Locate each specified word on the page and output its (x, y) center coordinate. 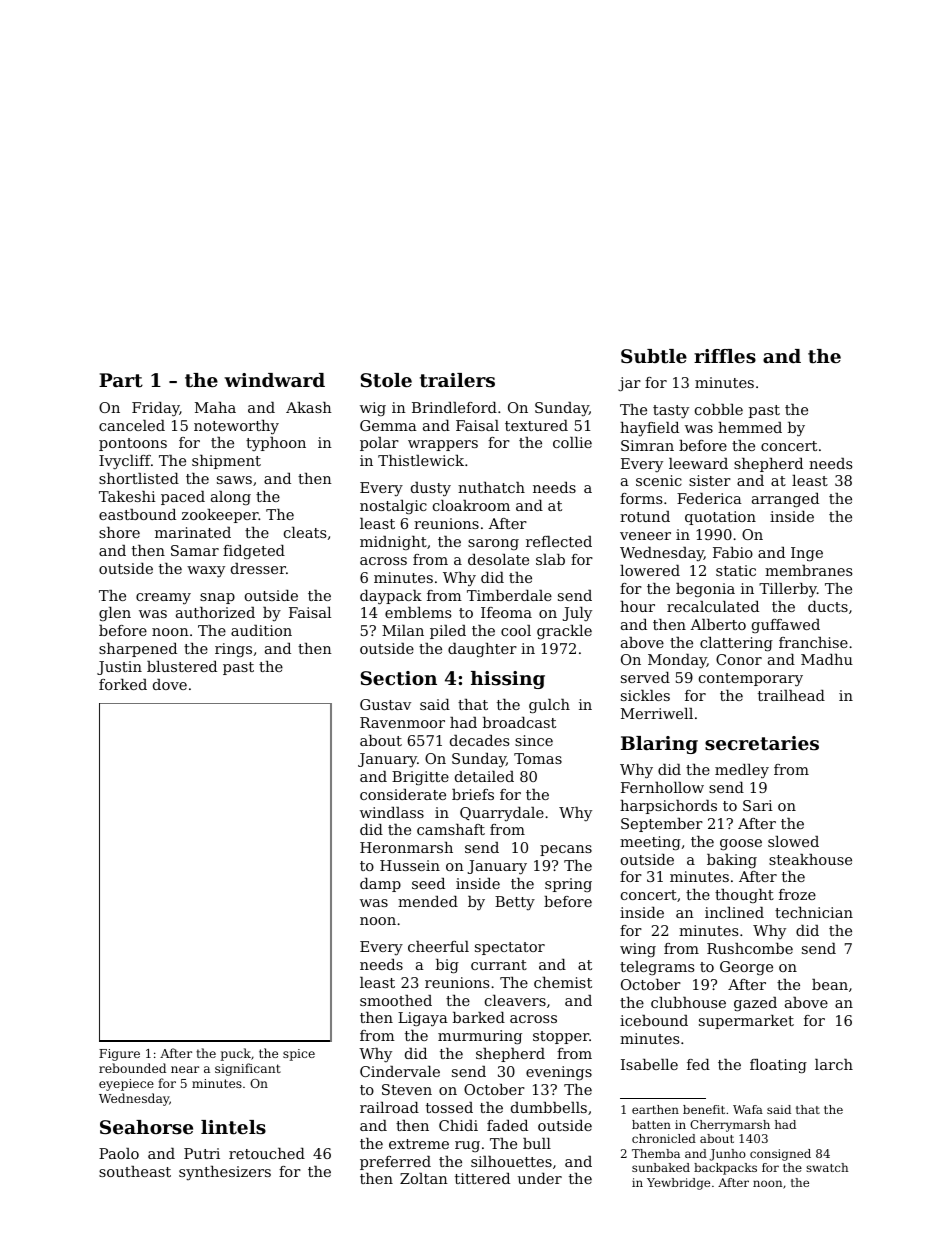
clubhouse (688, 1002)
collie (572, 442)
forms (641, 498)
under (540, 1178)
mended (428, 901)
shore (119, 532)
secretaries (762, 743)
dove (170, 684)
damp (380, 885)
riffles (725, 356)
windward (274, 380)
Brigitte (420, 778)
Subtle (654, 356)
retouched (267, 1153)
